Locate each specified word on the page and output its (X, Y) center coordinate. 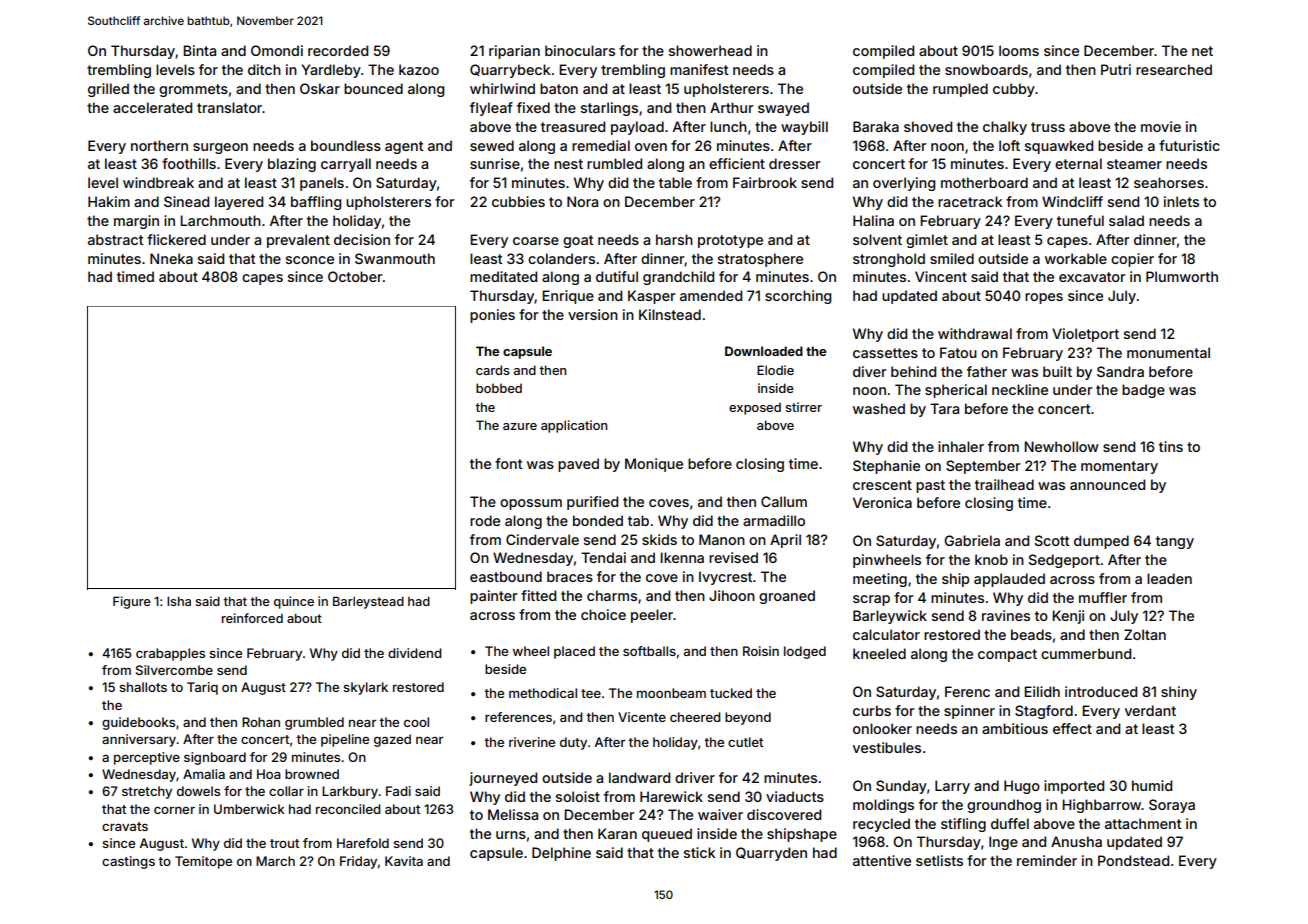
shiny (1179, 693)
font (508, 463)
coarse (536, 241)
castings (128, 862)
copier (1132, 260)
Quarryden (771, 854)
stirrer (803, 407)
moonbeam (671, 693)
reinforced (252, 618)
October (355, 276)
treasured (573, 126)
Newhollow (1061, 446)
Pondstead (1133, 860)
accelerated (152, 107)
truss (1048, 127)
